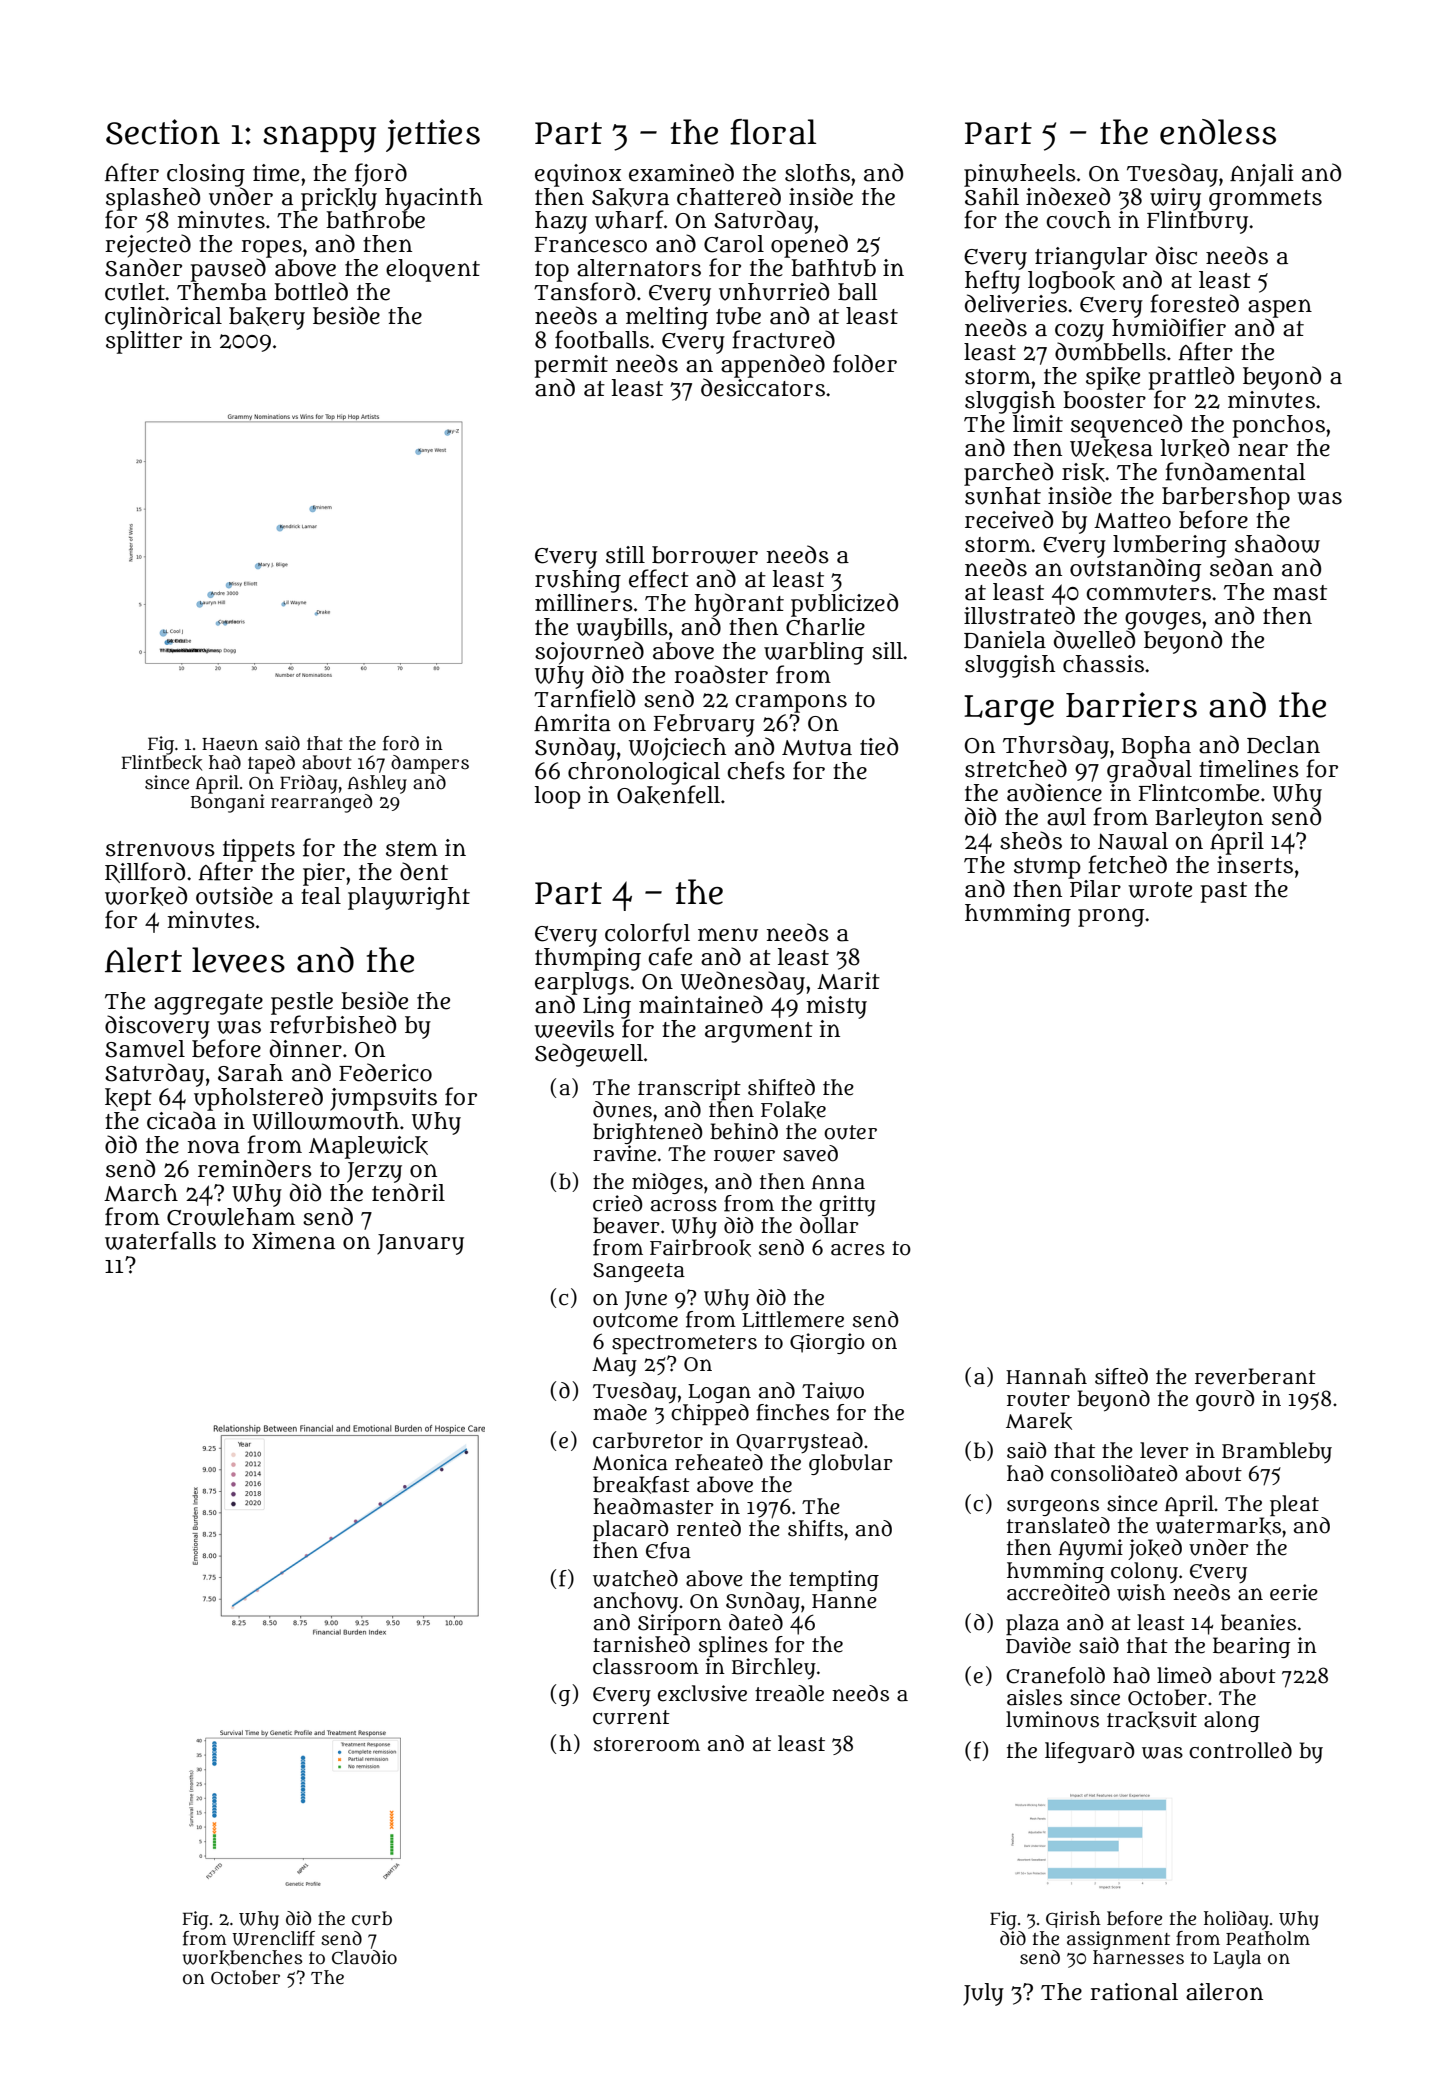  Describe the element at coordinates (267, 318) in the document. I see `bakery` at that location.
